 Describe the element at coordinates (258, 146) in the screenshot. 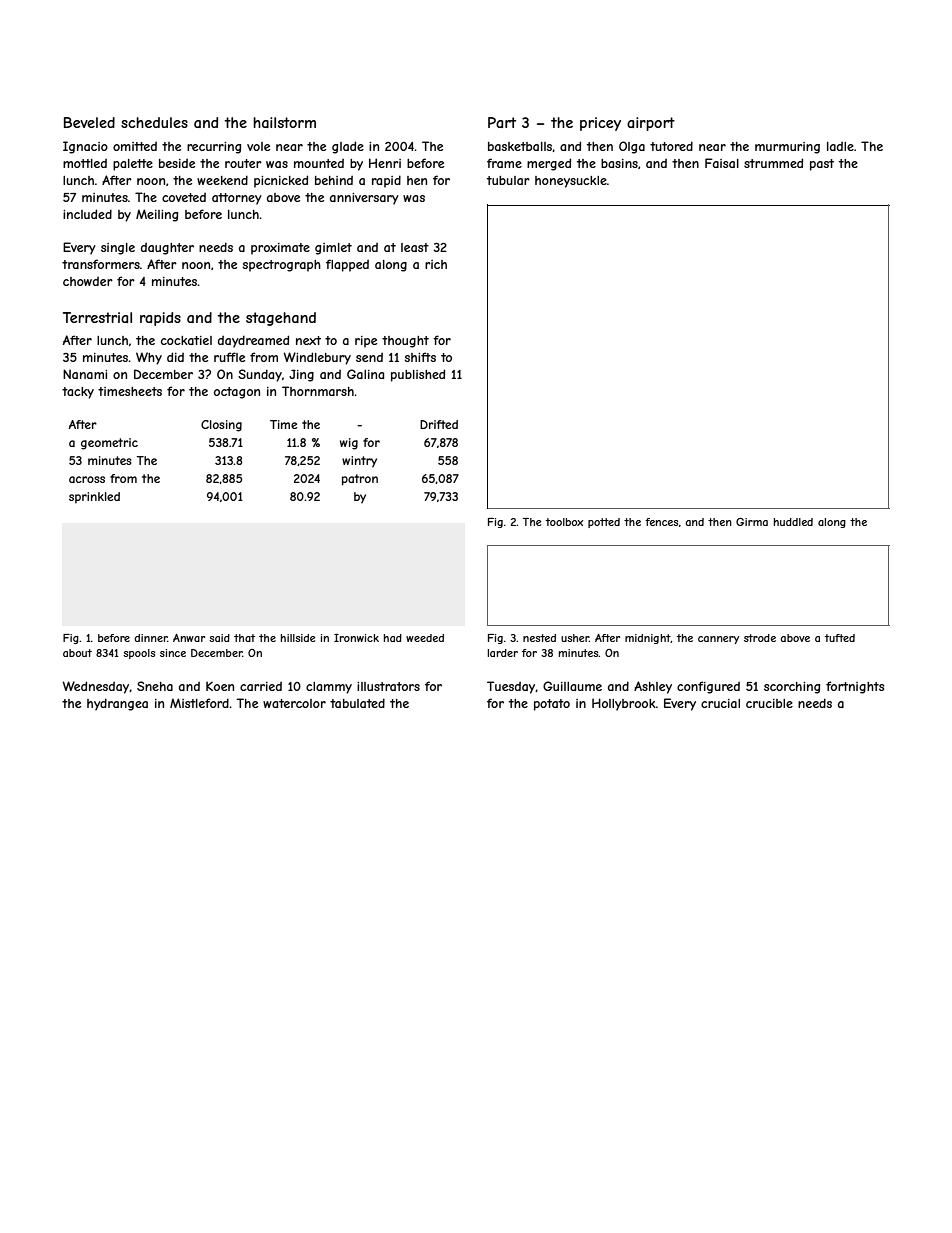

I see `vole` at that location.
